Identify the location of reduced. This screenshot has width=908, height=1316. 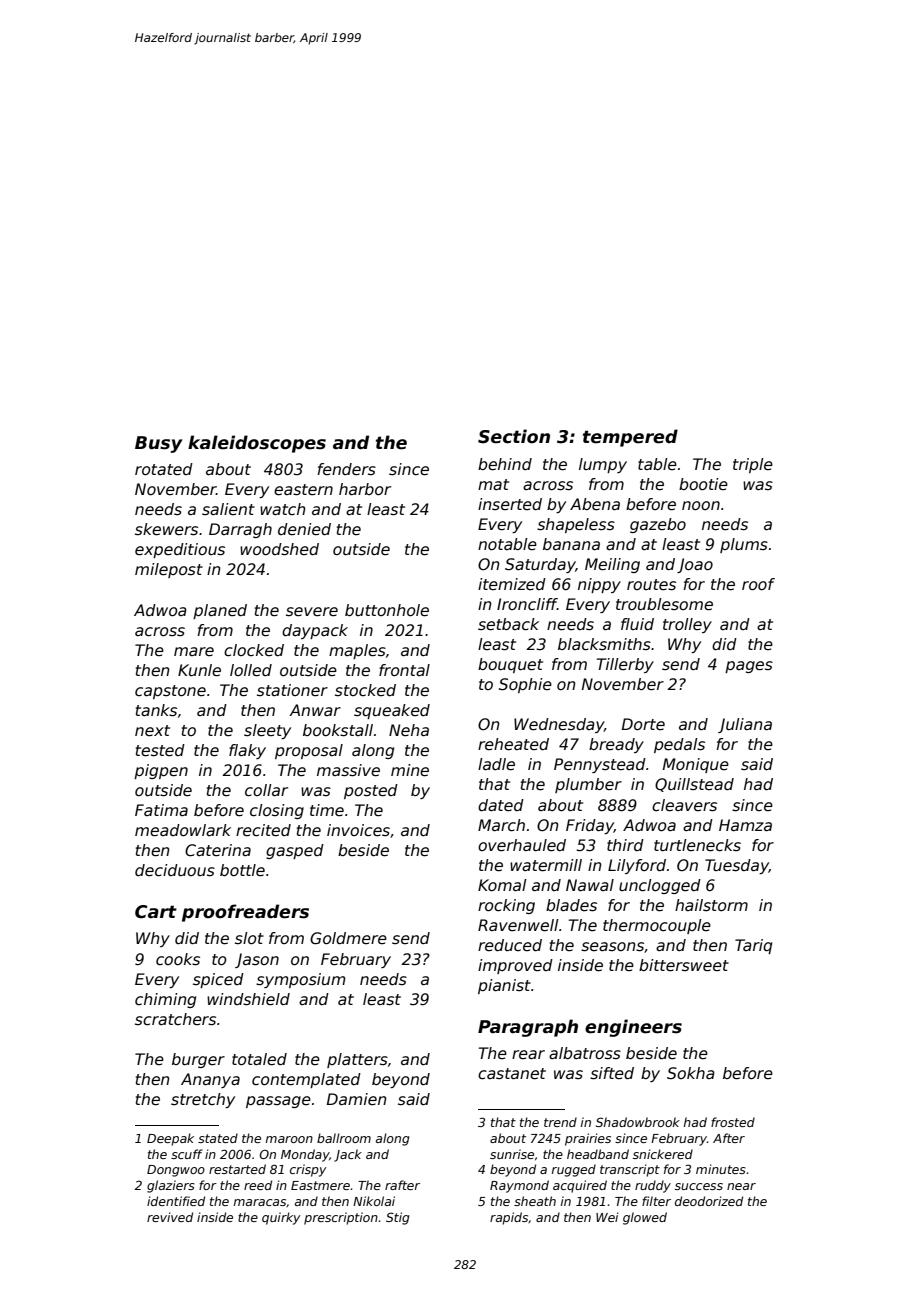
(510, 945).
